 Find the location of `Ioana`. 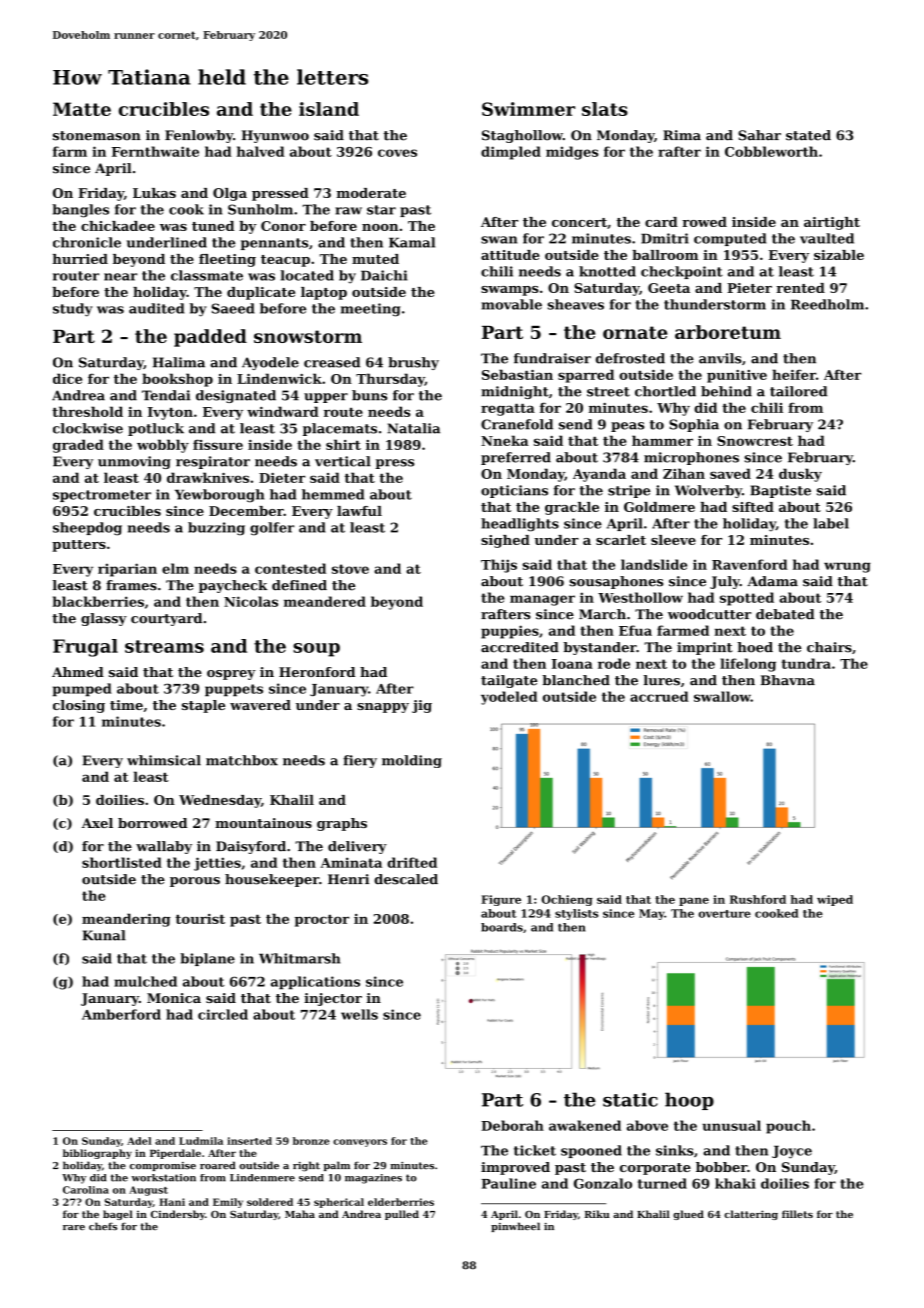

Ioana is located at coordinates (572, 664).
